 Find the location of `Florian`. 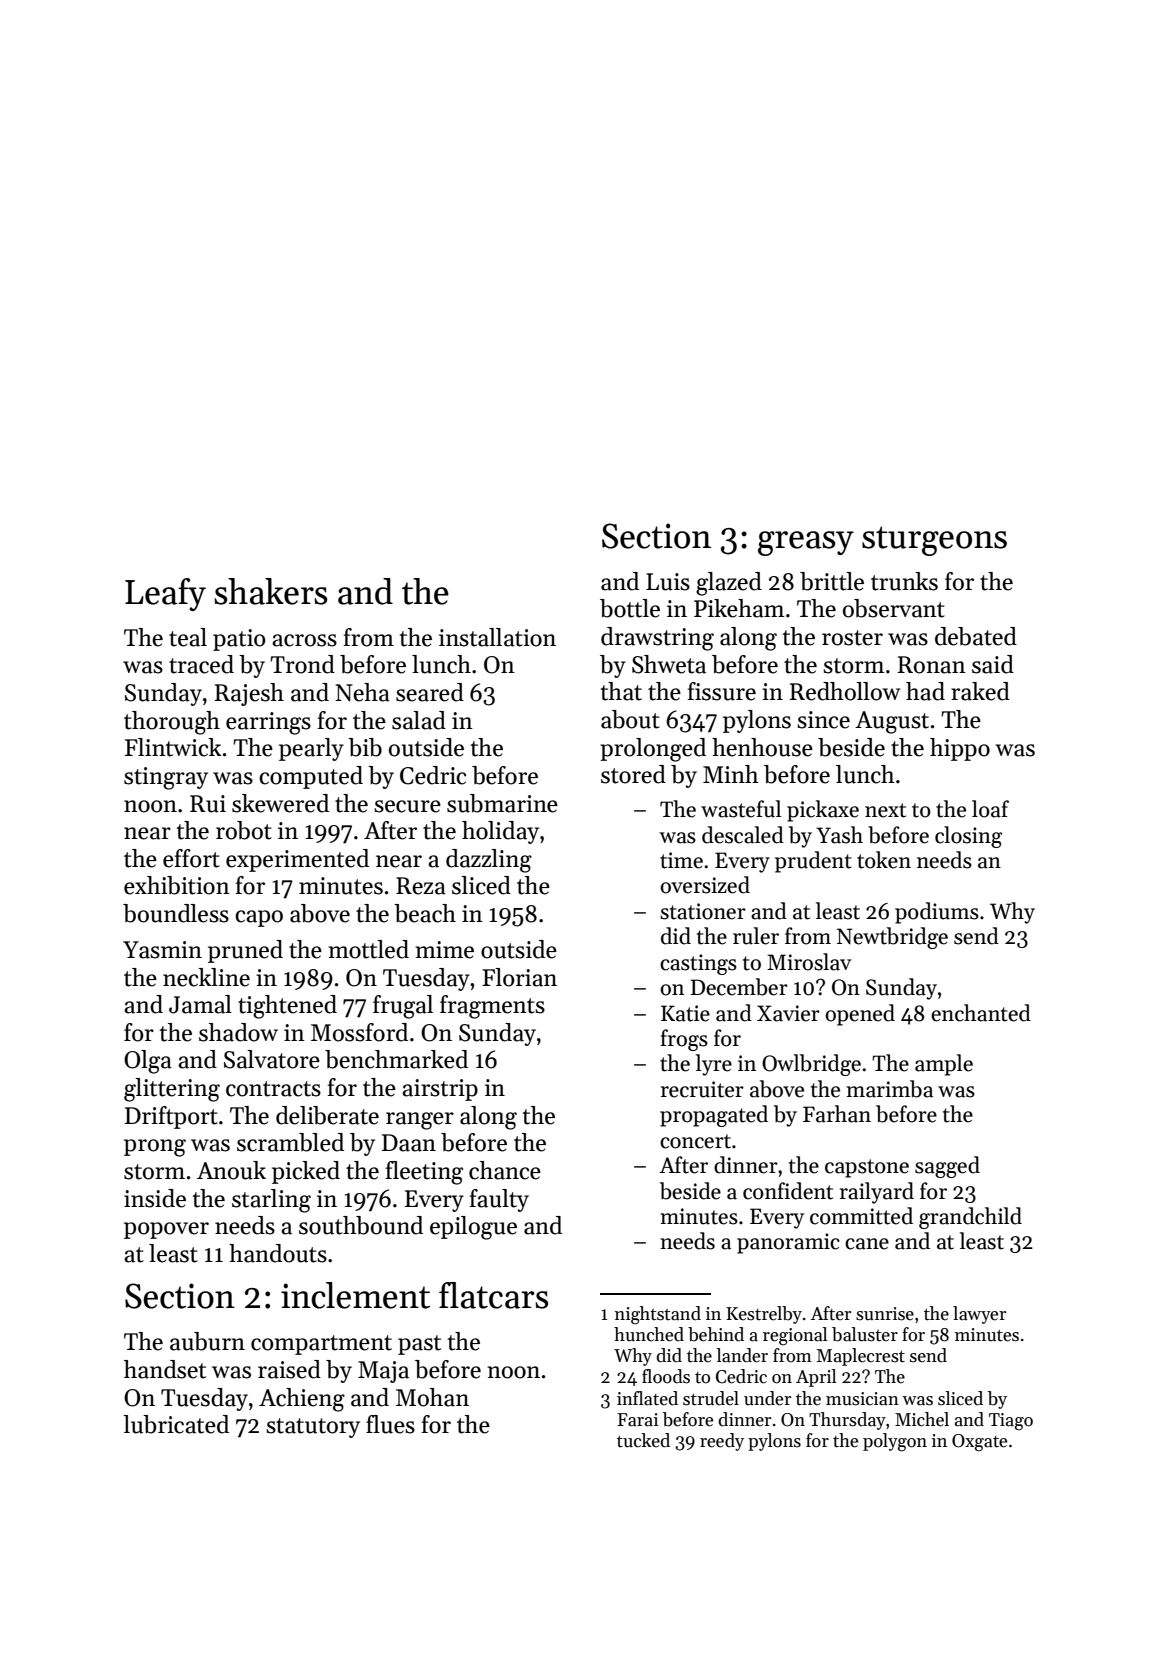

Florian is located at coordinates (519, 977).
